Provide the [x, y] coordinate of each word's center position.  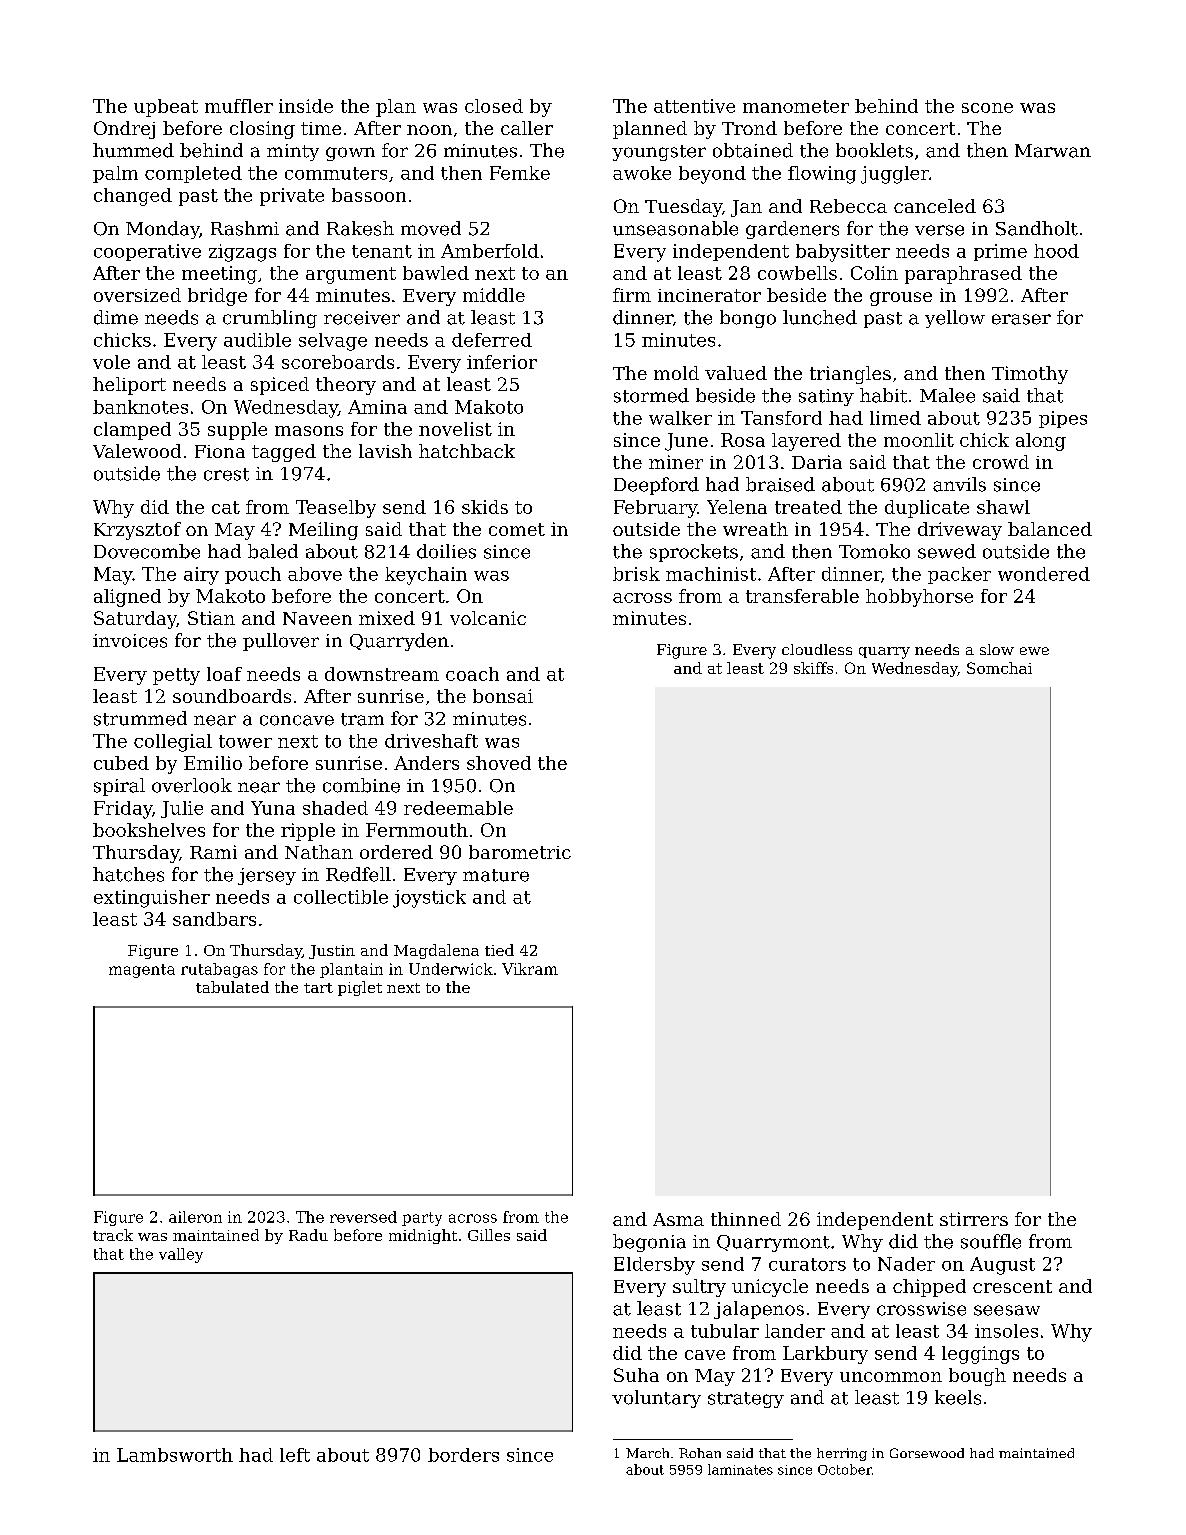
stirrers [974, 1219]
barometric [520, 852]
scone [987, 108]
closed [494, 106]
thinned [746, 1219]
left [295, 1455]
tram [362, 719]
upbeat [166, 108]
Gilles [489, 1235]
